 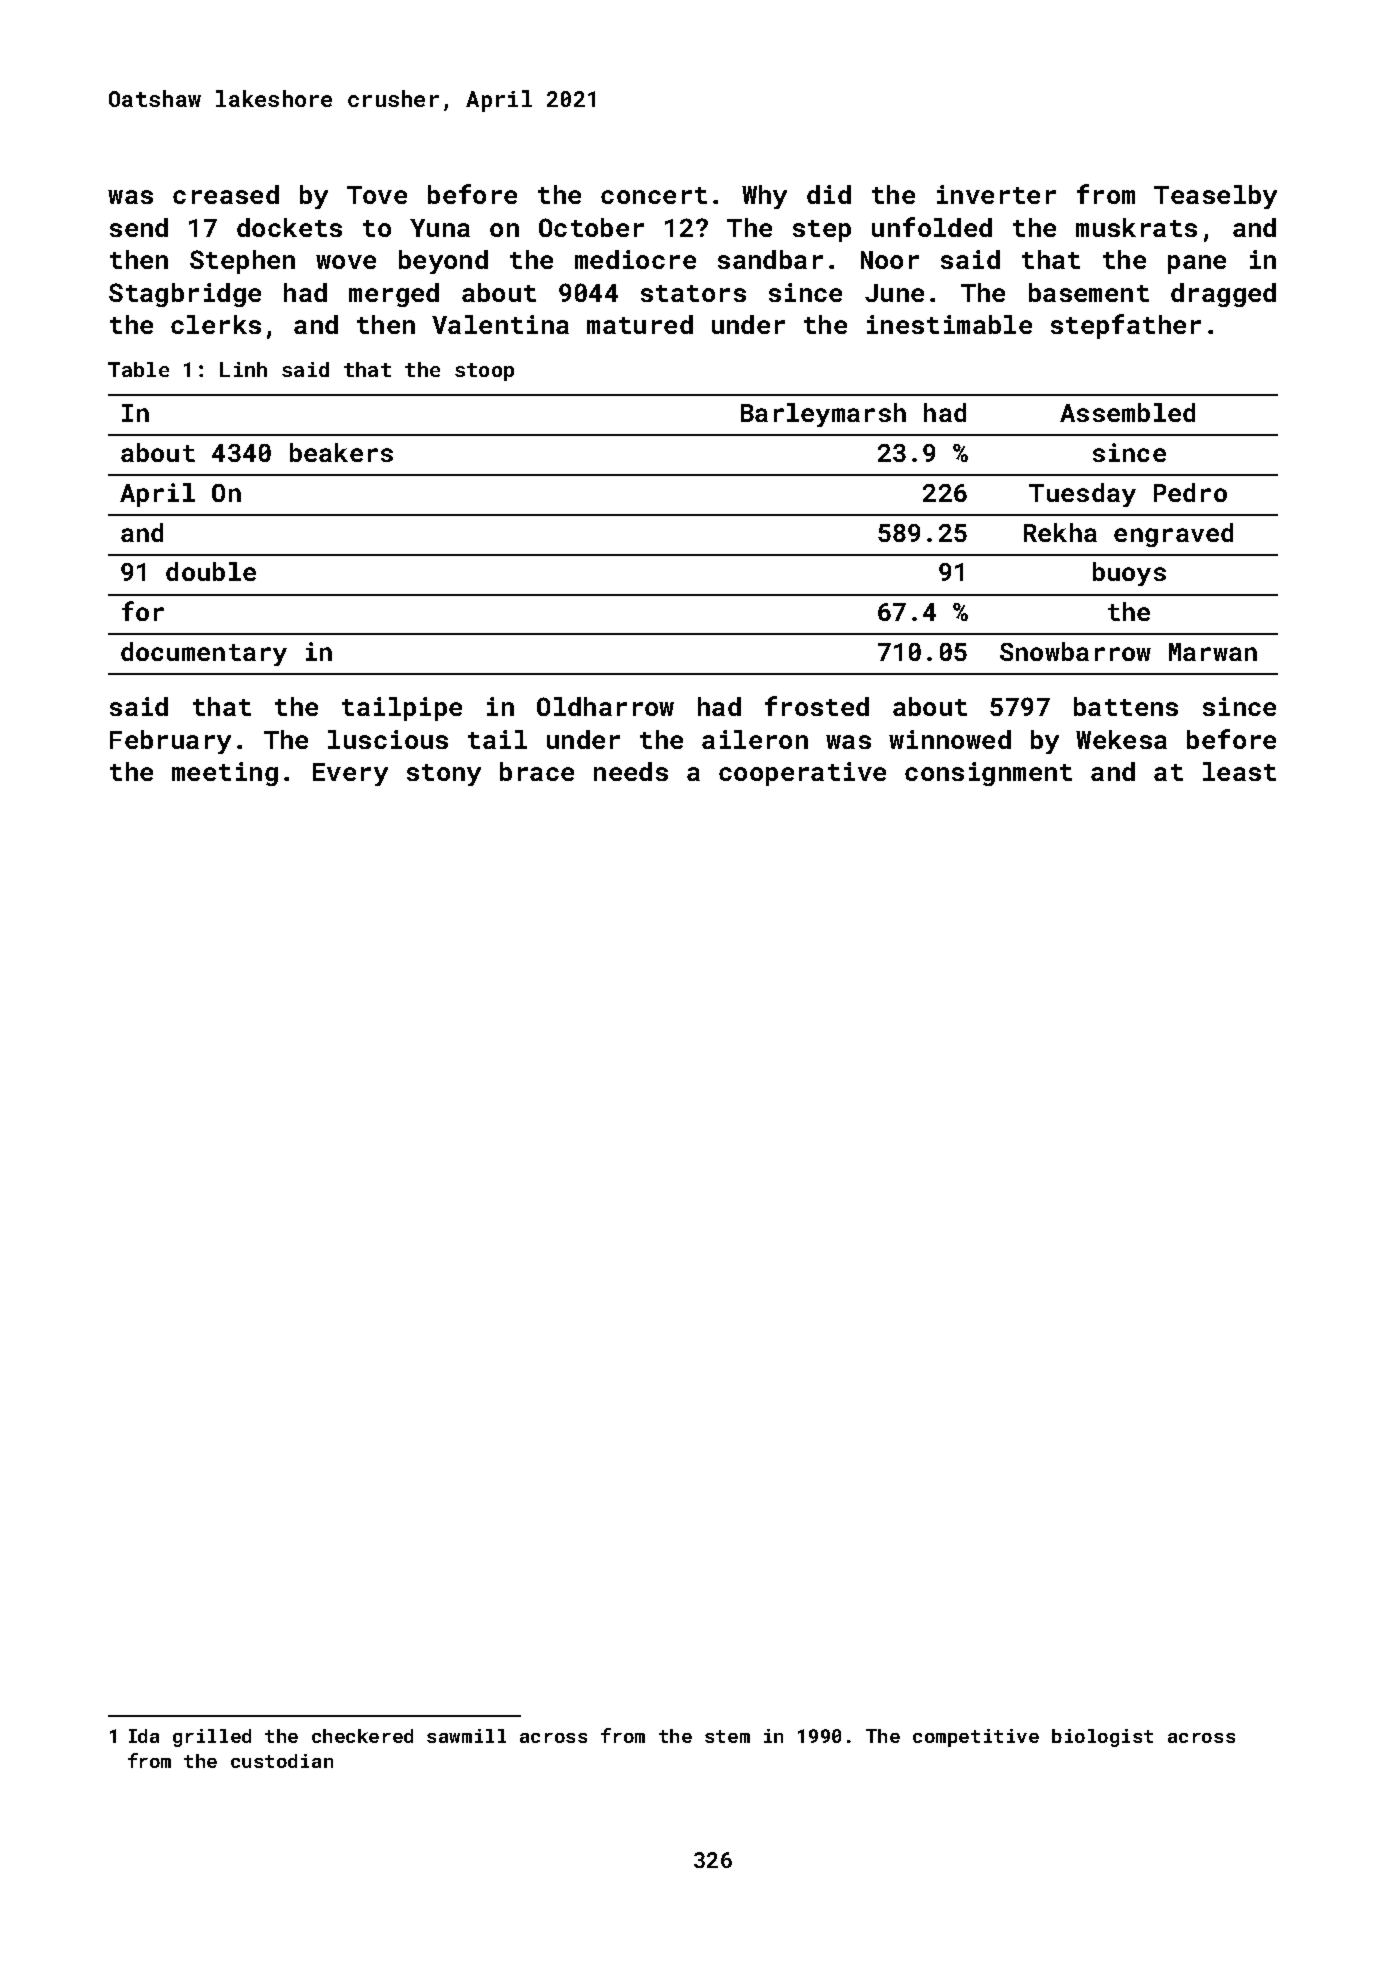 What do you see at coordinates (1127, 412) in the page?
I see `Assembled` at bounding box center [1127, 412].
